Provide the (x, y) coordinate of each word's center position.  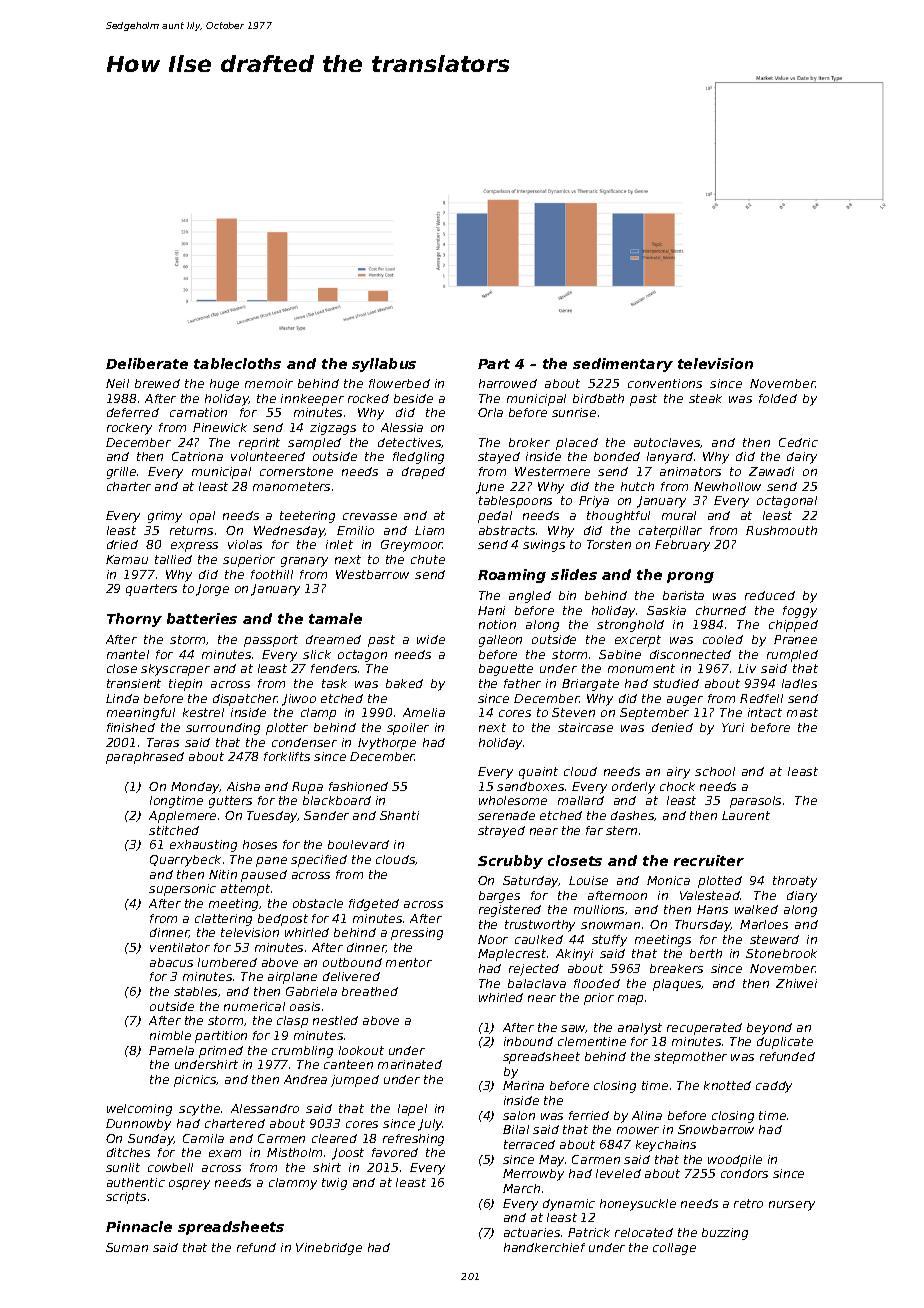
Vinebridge (329, 1249)
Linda (122, 698)
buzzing (725, 1234)
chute (428, 559)
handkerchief (544, 1247)
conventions (665, 383)
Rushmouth (781, 530)
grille (121, 473)
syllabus (384, 365)
